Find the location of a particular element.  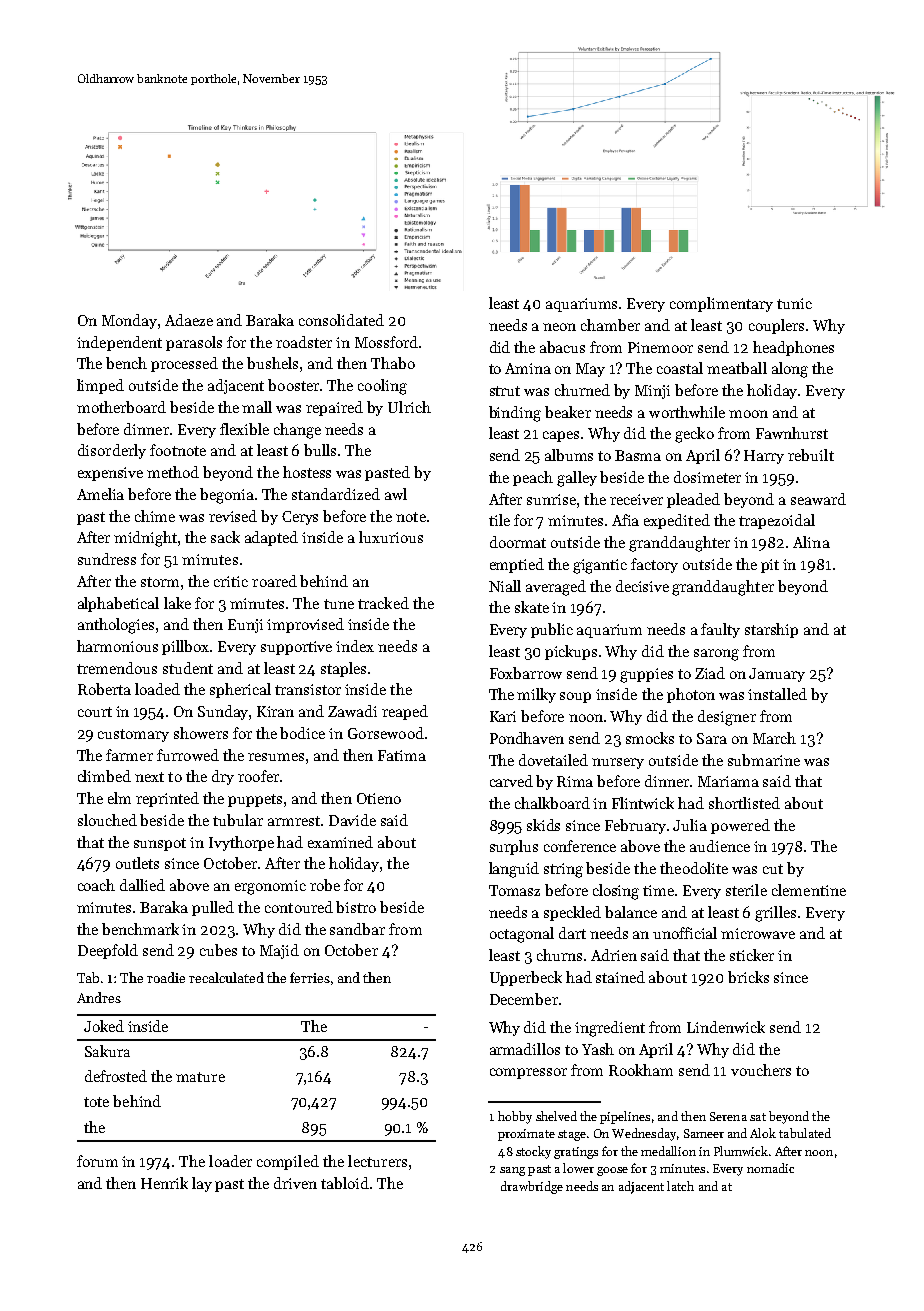

luxurious is located at coordinates (391, 537).
